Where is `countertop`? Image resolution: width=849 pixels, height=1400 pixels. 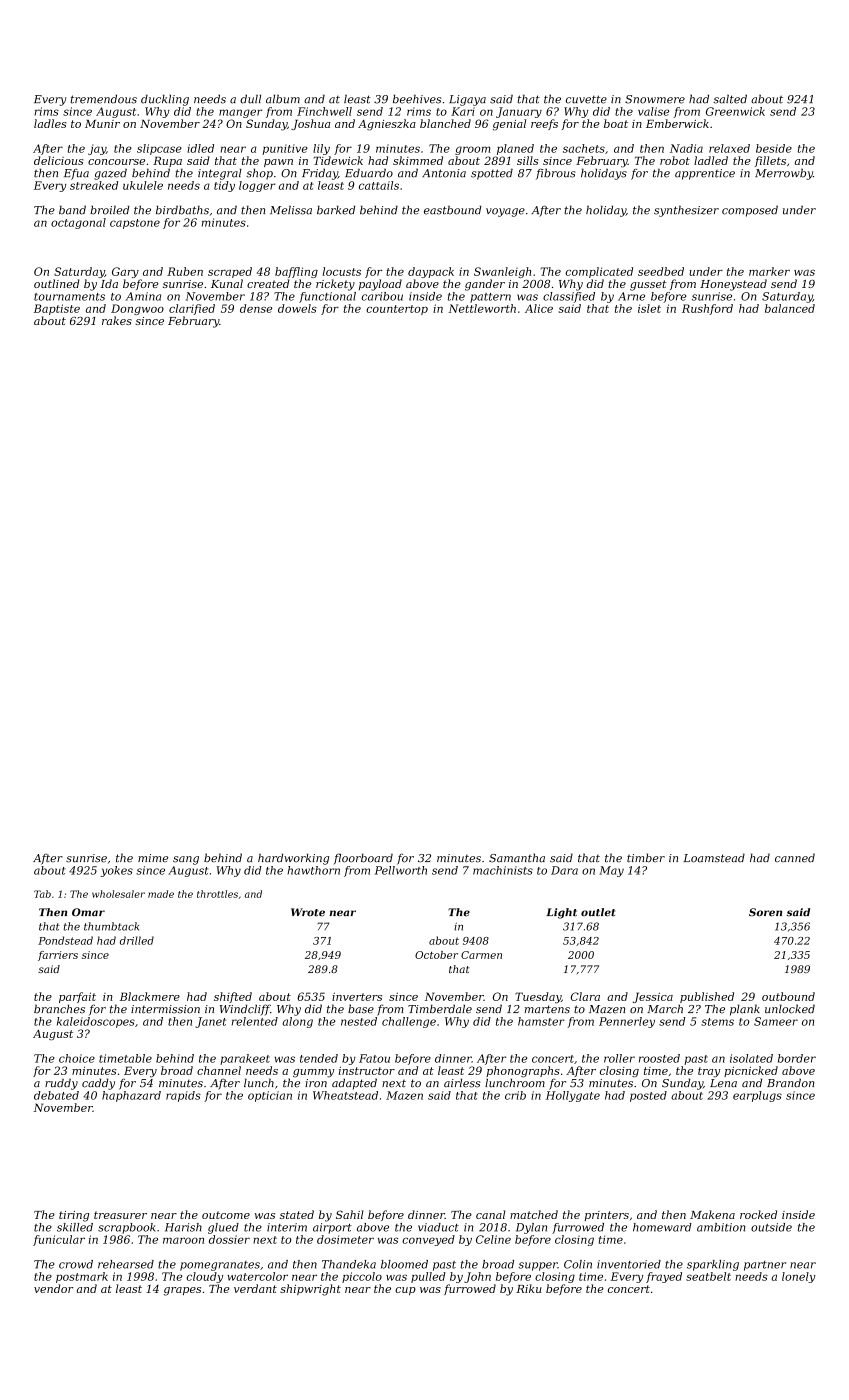
countertop is located at coordinates (397, 310).
